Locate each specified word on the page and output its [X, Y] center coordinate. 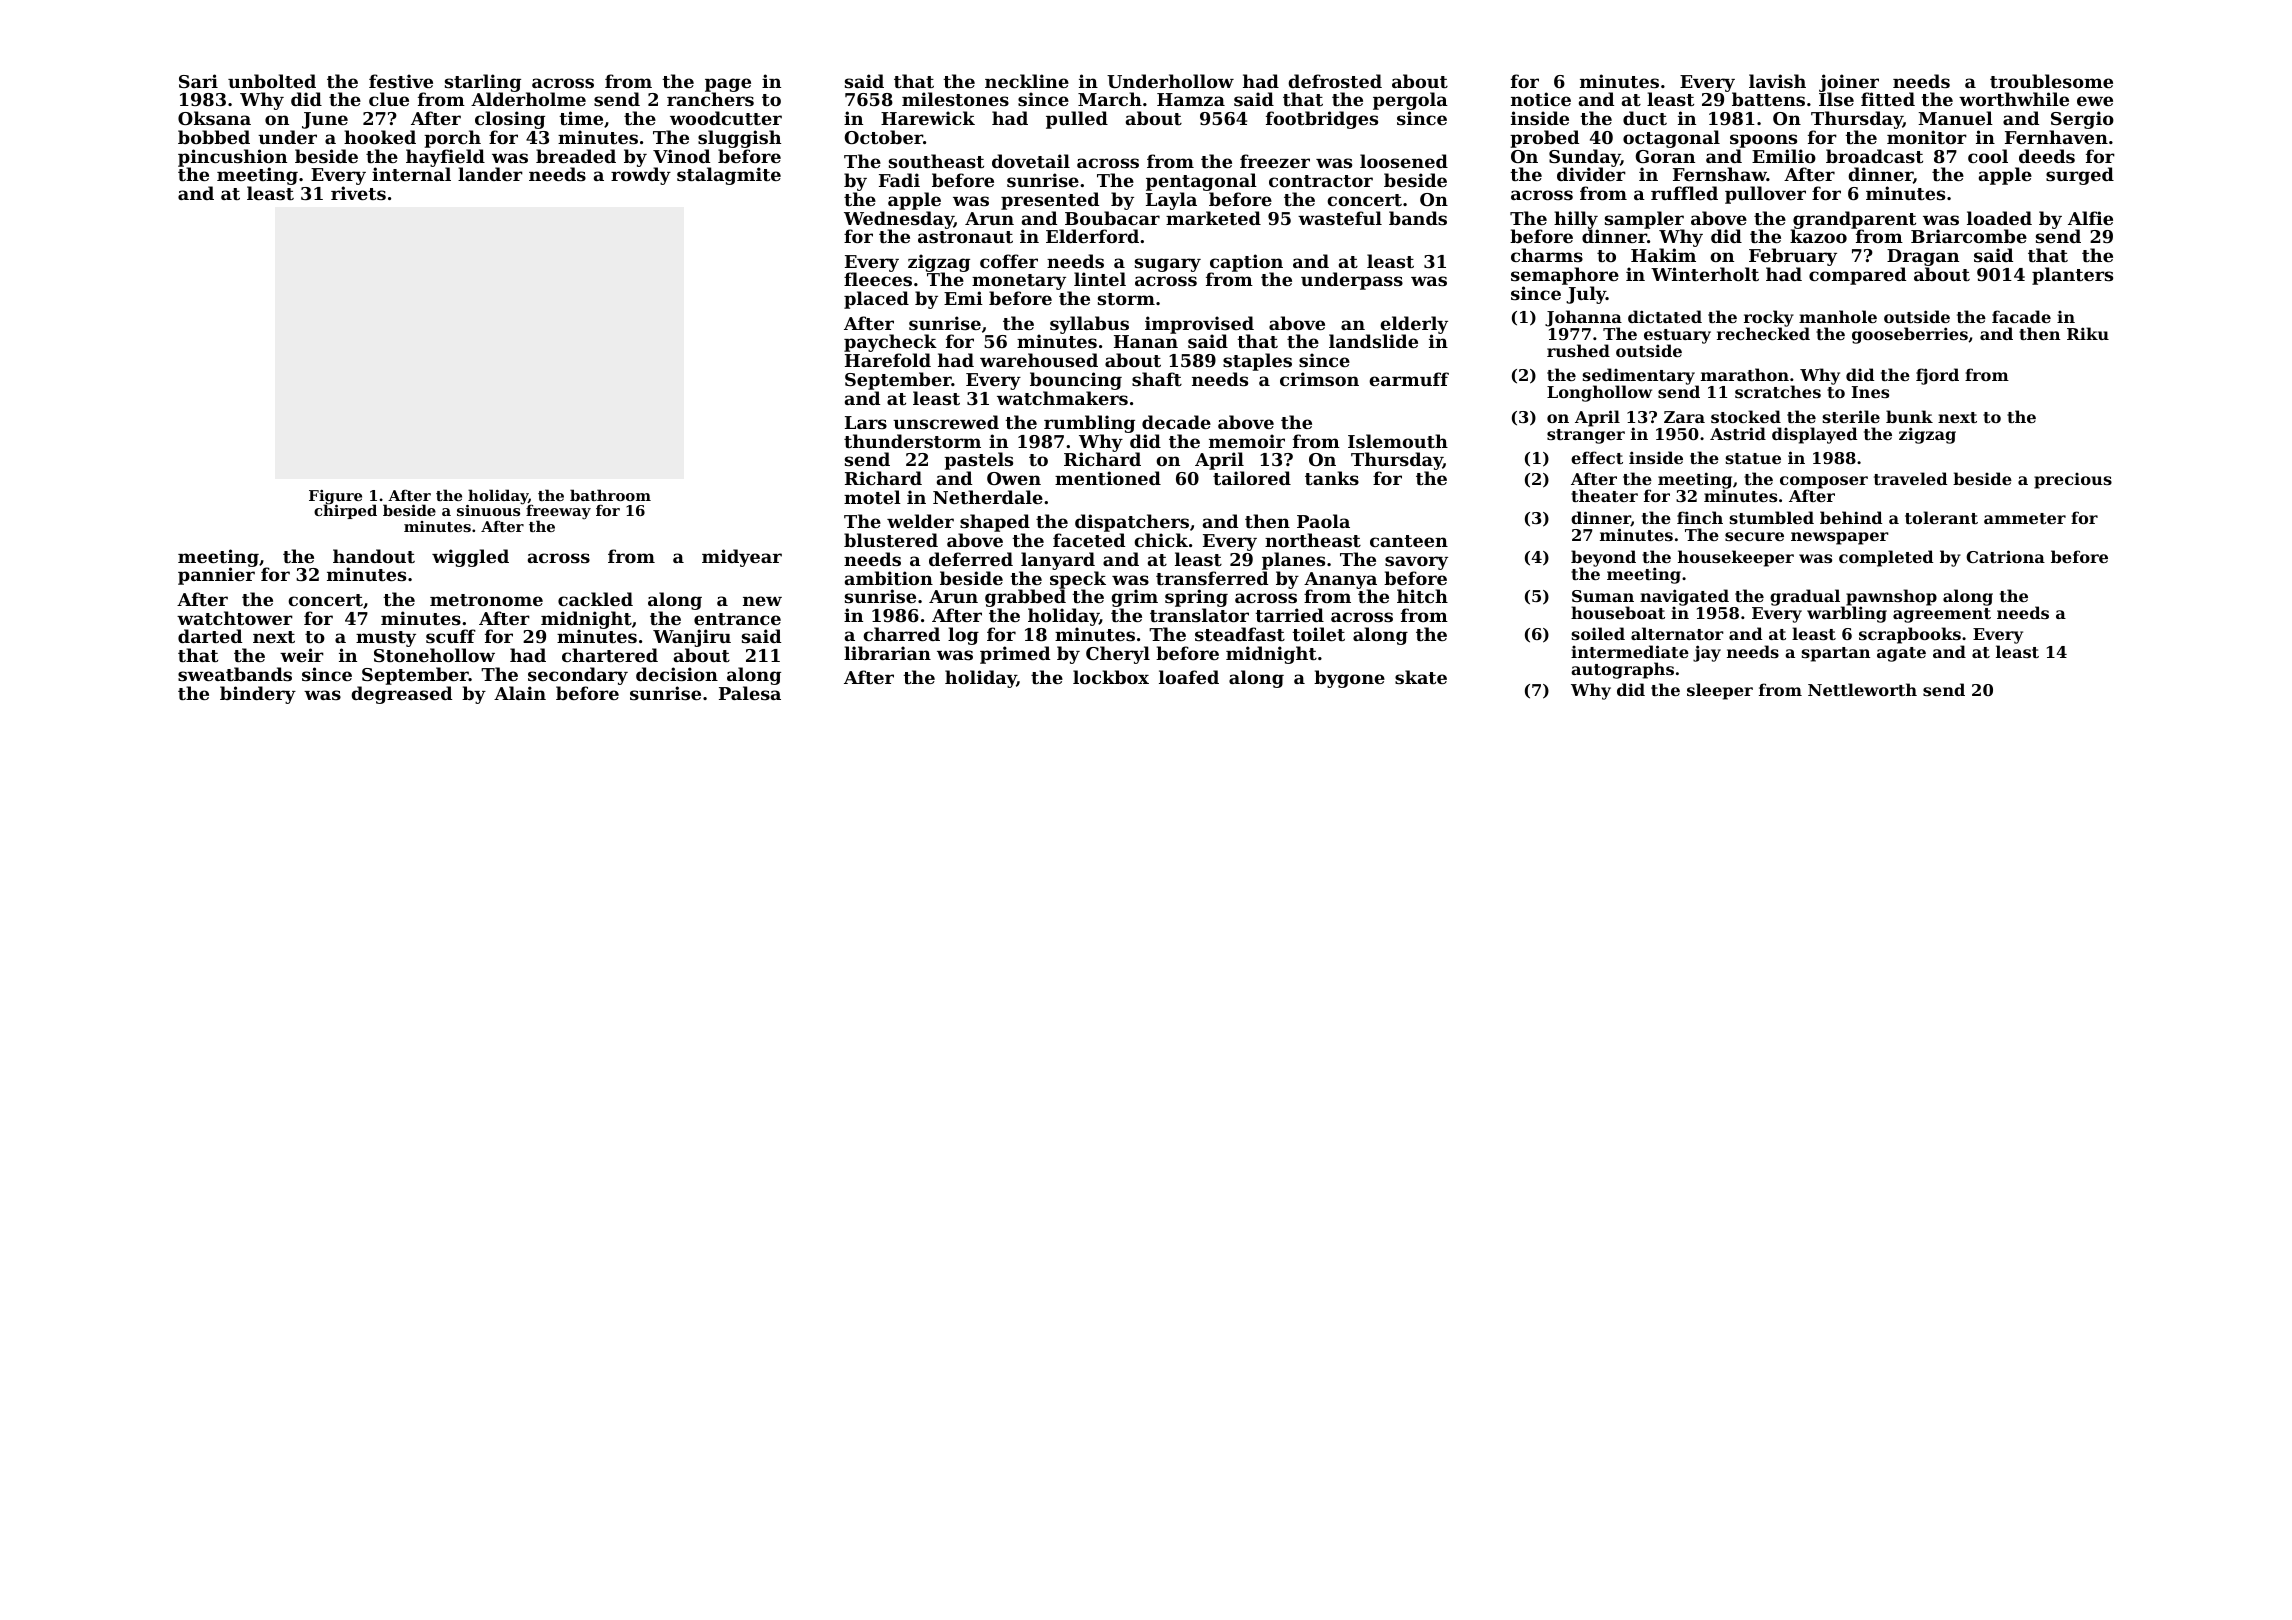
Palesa [750, 693]
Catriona [2005, 556]
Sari [198, 81]
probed [1544, 139]
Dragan [1923, 257]
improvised [1199, 325]
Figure [335, 497]
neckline [1027, 81]
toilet [1318, 634]
